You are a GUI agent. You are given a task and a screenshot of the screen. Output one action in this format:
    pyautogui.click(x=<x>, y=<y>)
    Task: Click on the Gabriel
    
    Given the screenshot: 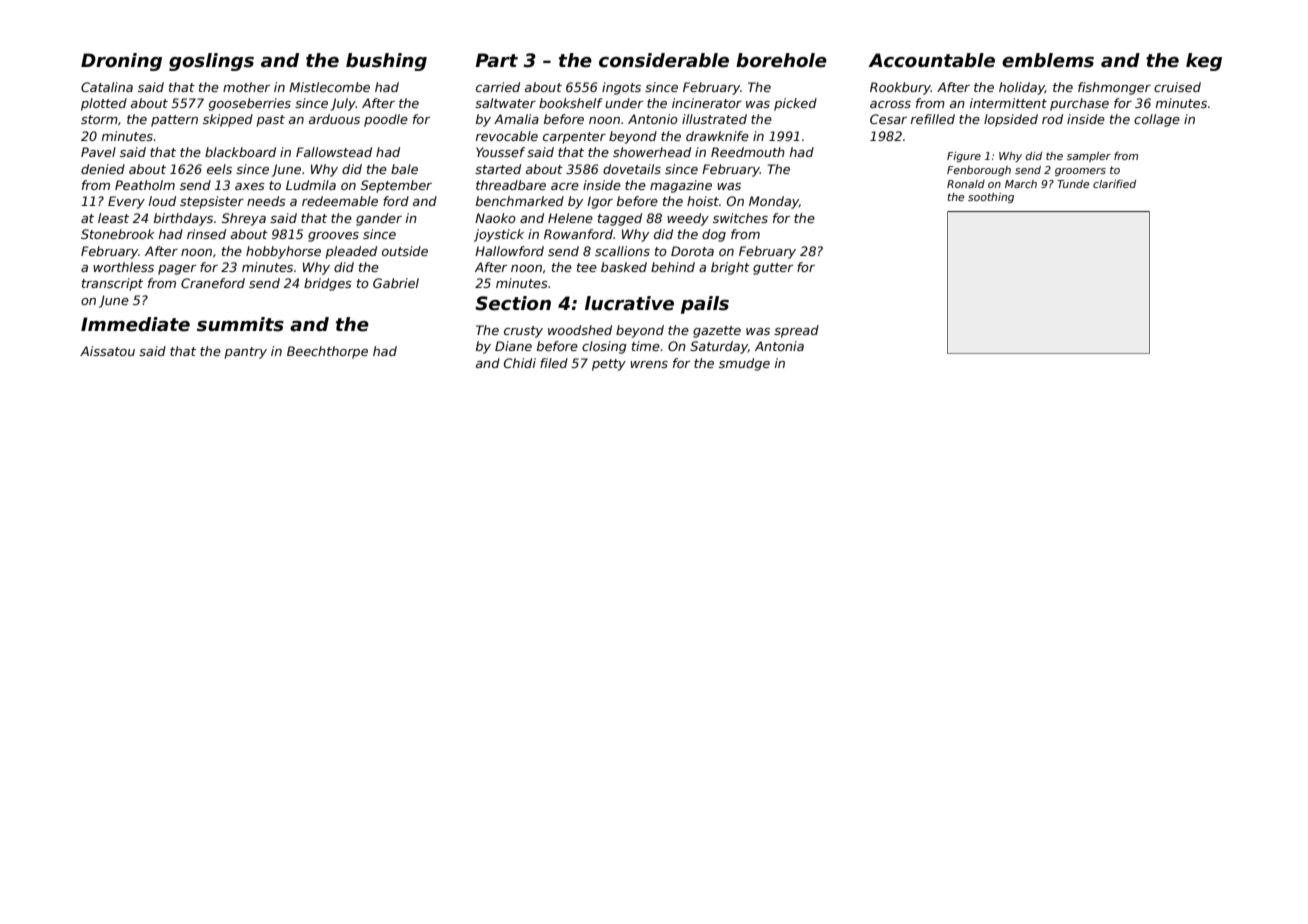 What is the action you would take?
    pyautogui.click(x=396, y=283)
